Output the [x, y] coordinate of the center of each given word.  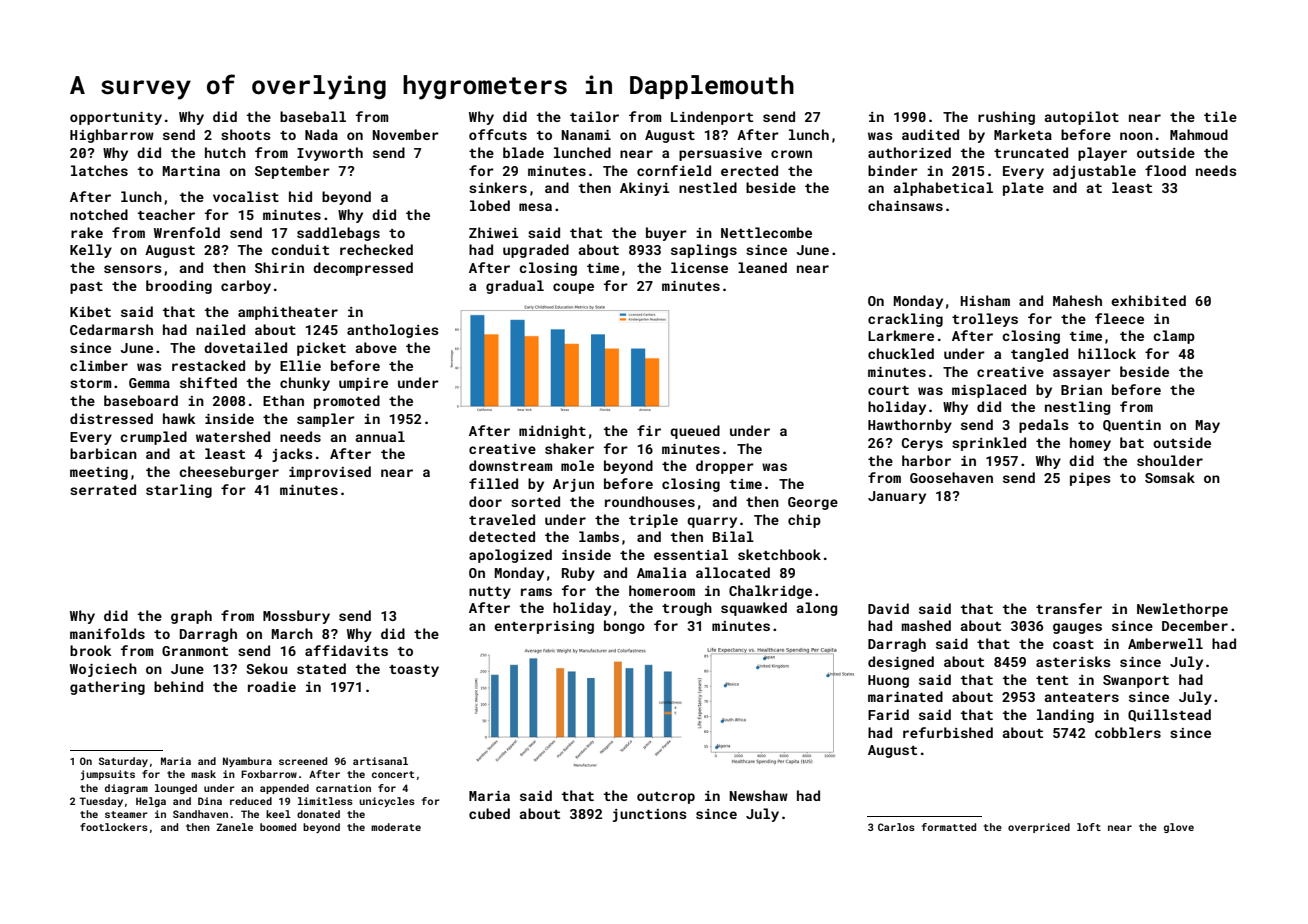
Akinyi [645, 189]
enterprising [544, 627]
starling [179, 491]
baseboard [141, 400]
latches [99, 170]
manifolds [107, 633]
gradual [515, 287]
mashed [926, 625]
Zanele [234, 827]
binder [893, 170]
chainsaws [905, 205]
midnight [552, 432]
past [86, 288]
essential [691, 554]
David [888, 608]
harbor [926, 460]
